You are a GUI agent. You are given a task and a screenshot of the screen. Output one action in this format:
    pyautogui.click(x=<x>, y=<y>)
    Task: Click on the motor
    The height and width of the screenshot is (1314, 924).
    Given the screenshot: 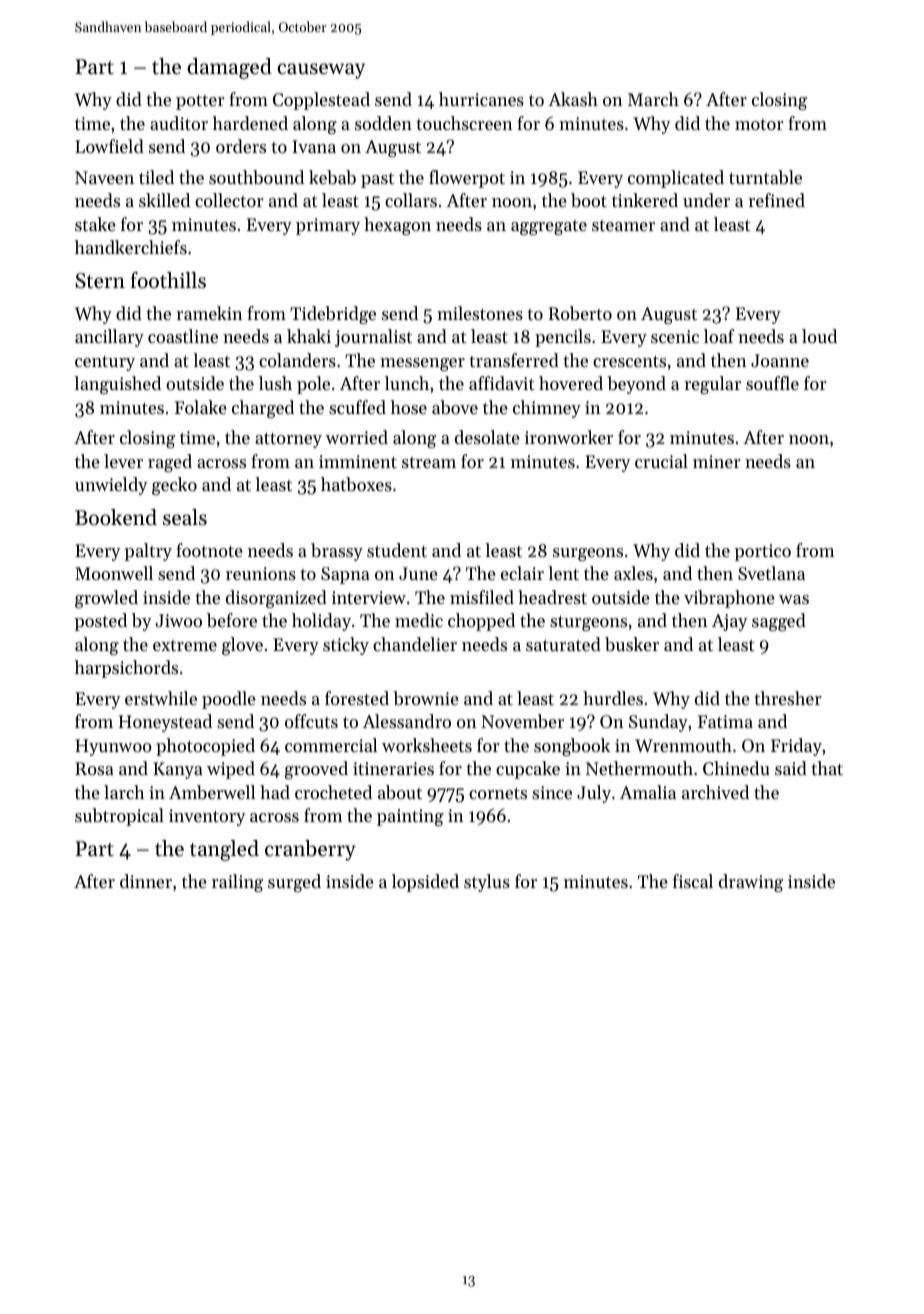 What is the action you would take?
    pyautogui.click(x=759, y=124)
